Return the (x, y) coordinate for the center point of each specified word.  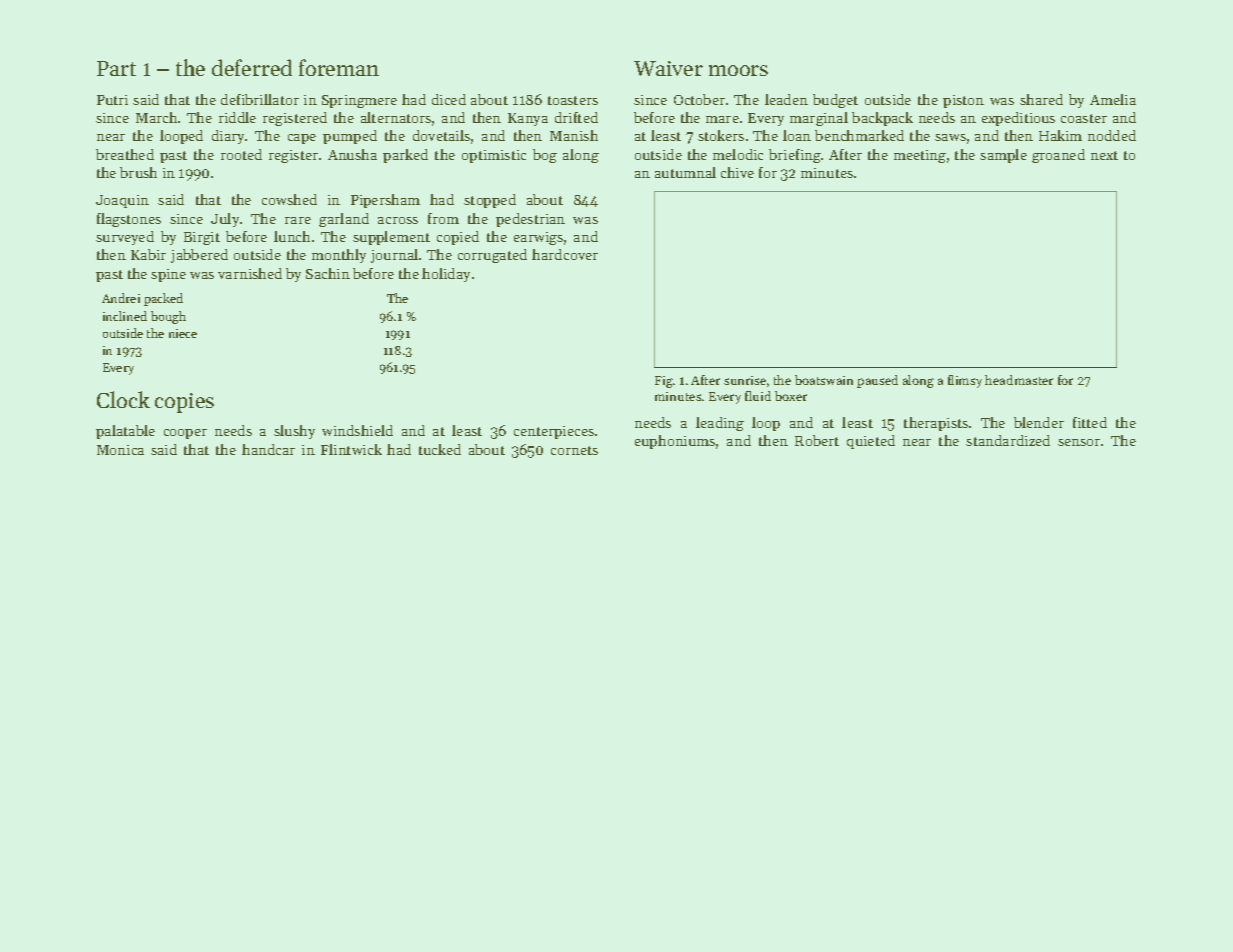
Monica (120, 450)
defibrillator (260, 99)
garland (344, 220)
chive (737, 172)
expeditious (1018, 119)
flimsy (965, 381)
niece (183, 333)
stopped (490, 201)
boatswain (824, 380)
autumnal (685, 172)
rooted (241, 154)
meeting (920, 156)
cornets (574, 450)
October (699, 99)
